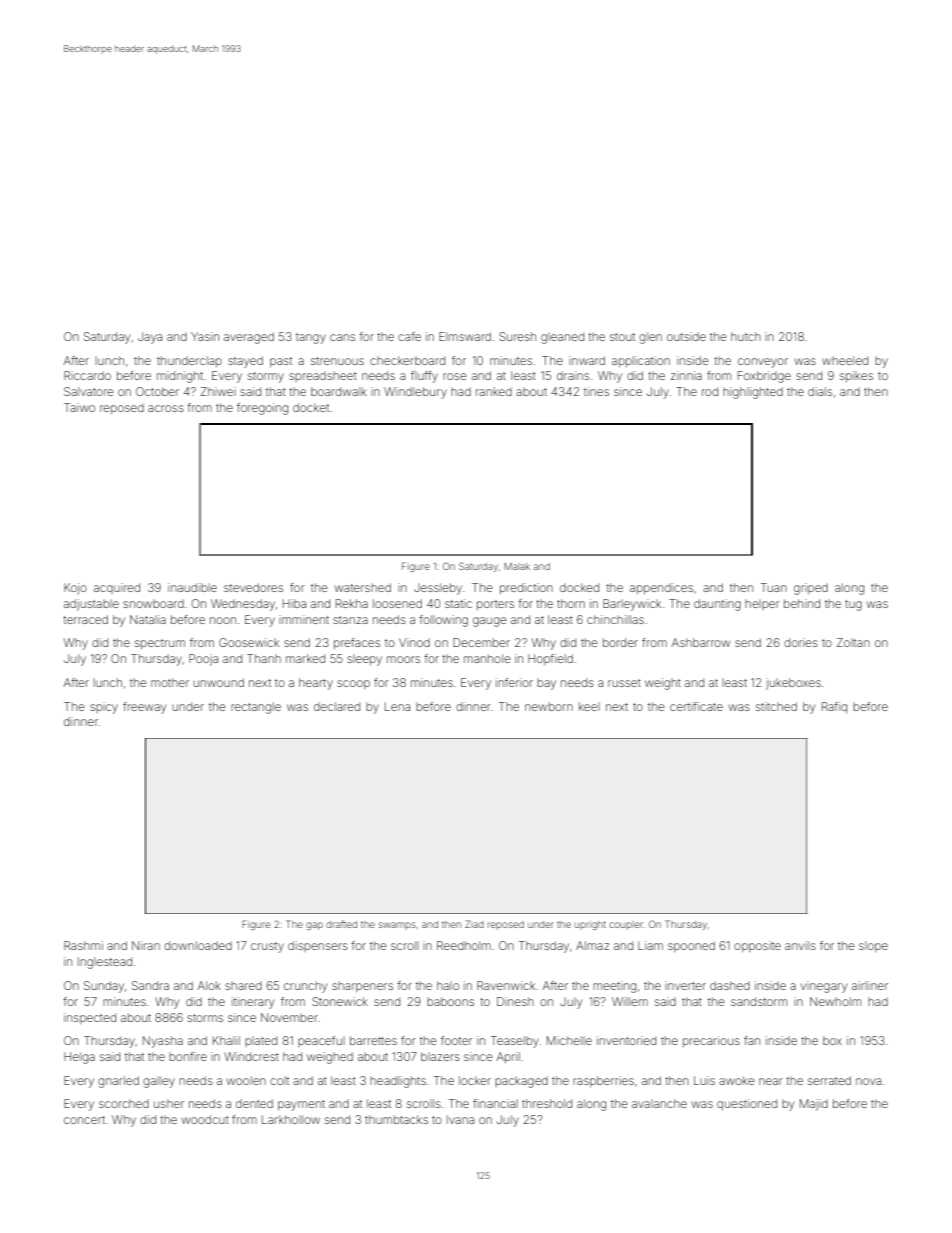  I want to click on dials, so click(820, 391).
